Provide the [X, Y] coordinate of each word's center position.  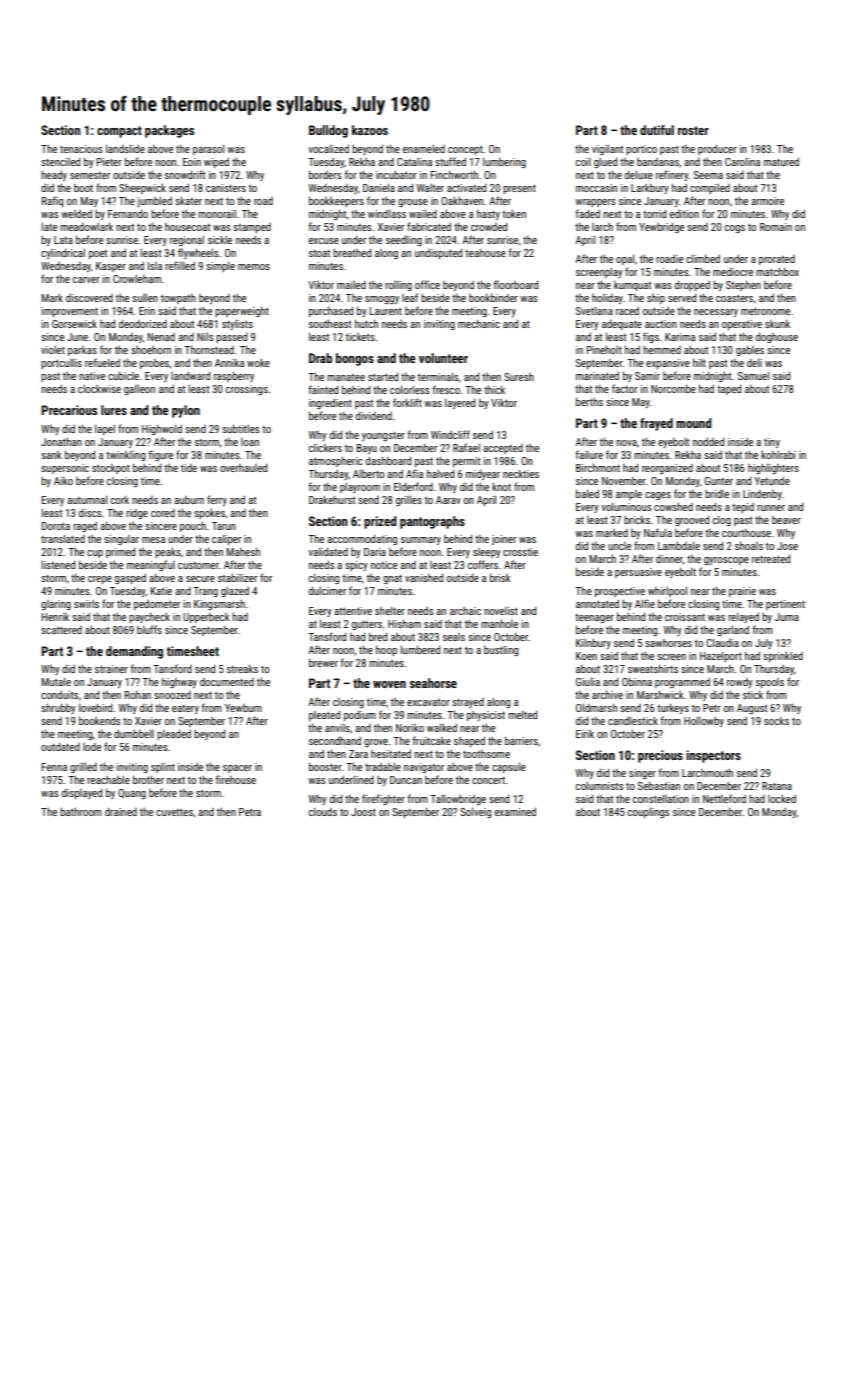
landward [190, 375]
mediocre [733, 271]
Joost [363, 812]
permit [466, 462]
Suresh [519, 377]
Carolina [742, 162]
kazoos [370, 130]
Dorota [56, 526]
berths [589, 401]
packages [169, 131]
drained [121, 812]
